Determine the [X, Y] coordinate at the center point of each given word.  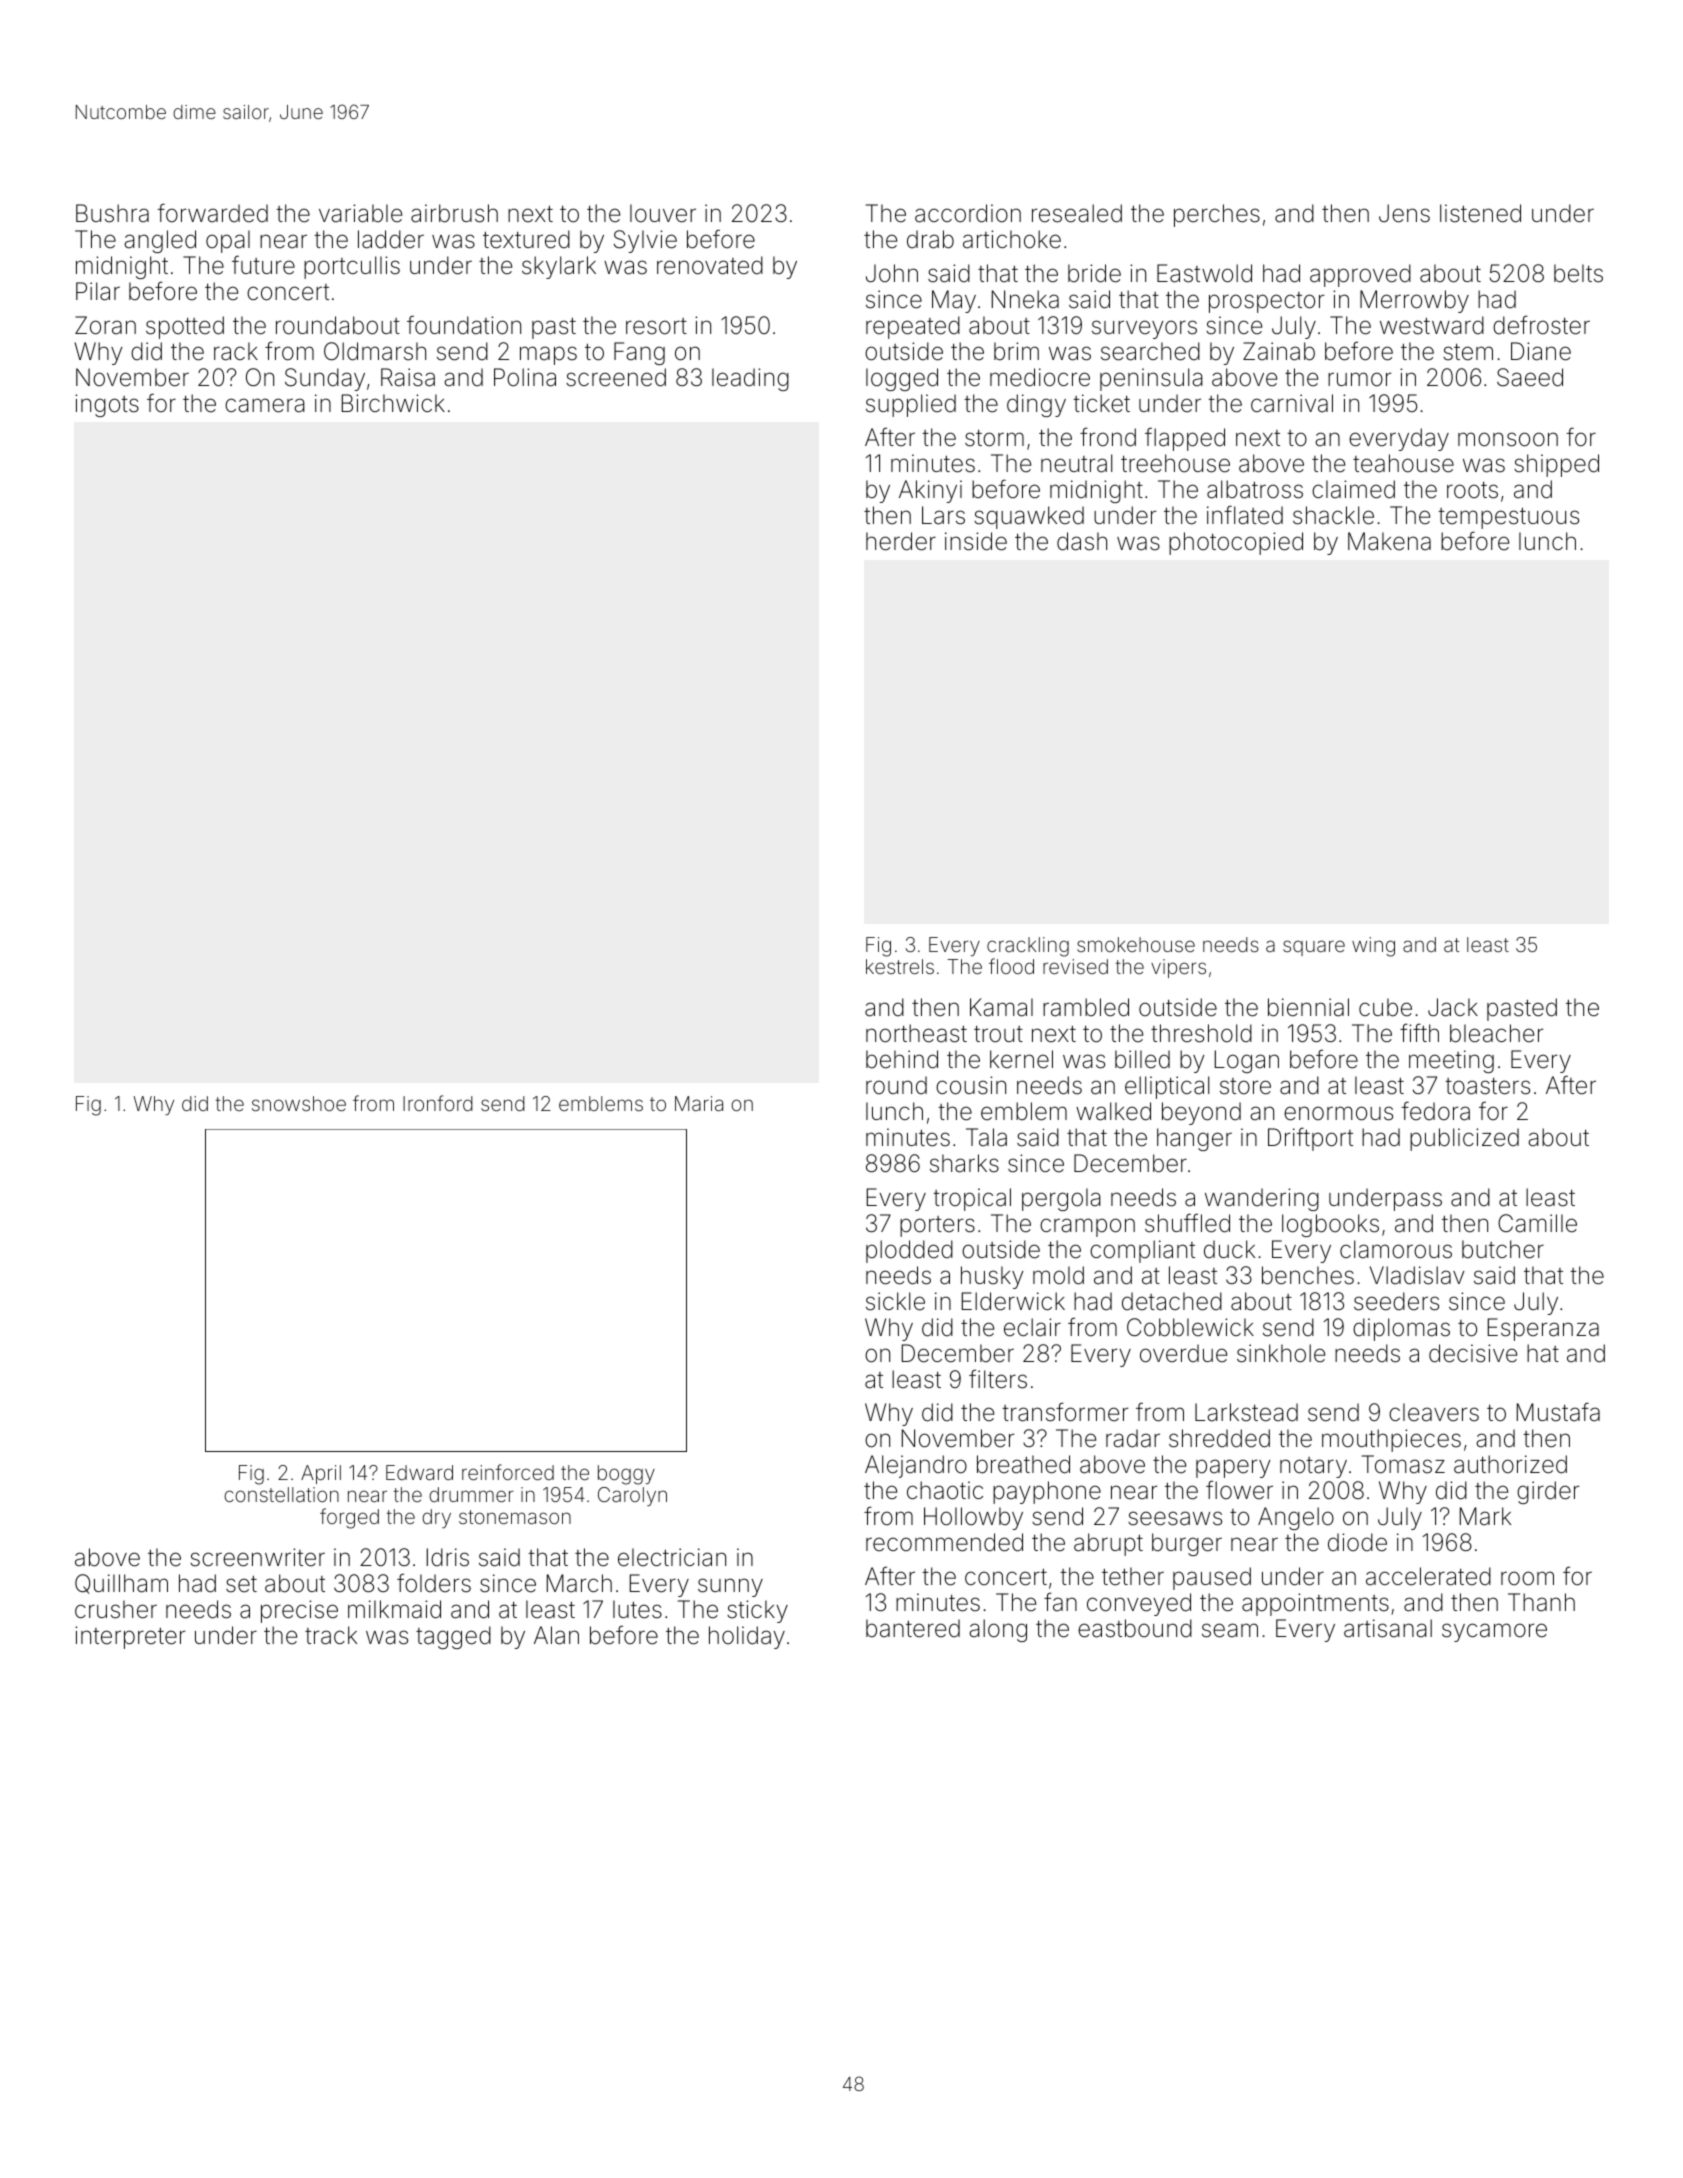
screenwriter [257, 1557]
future [263, 265]
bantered [913, 1628]
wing [1373, 947]
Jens [1404, 213]
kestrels [900, 966]
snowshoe [299, 1103]
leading [750, 379]
